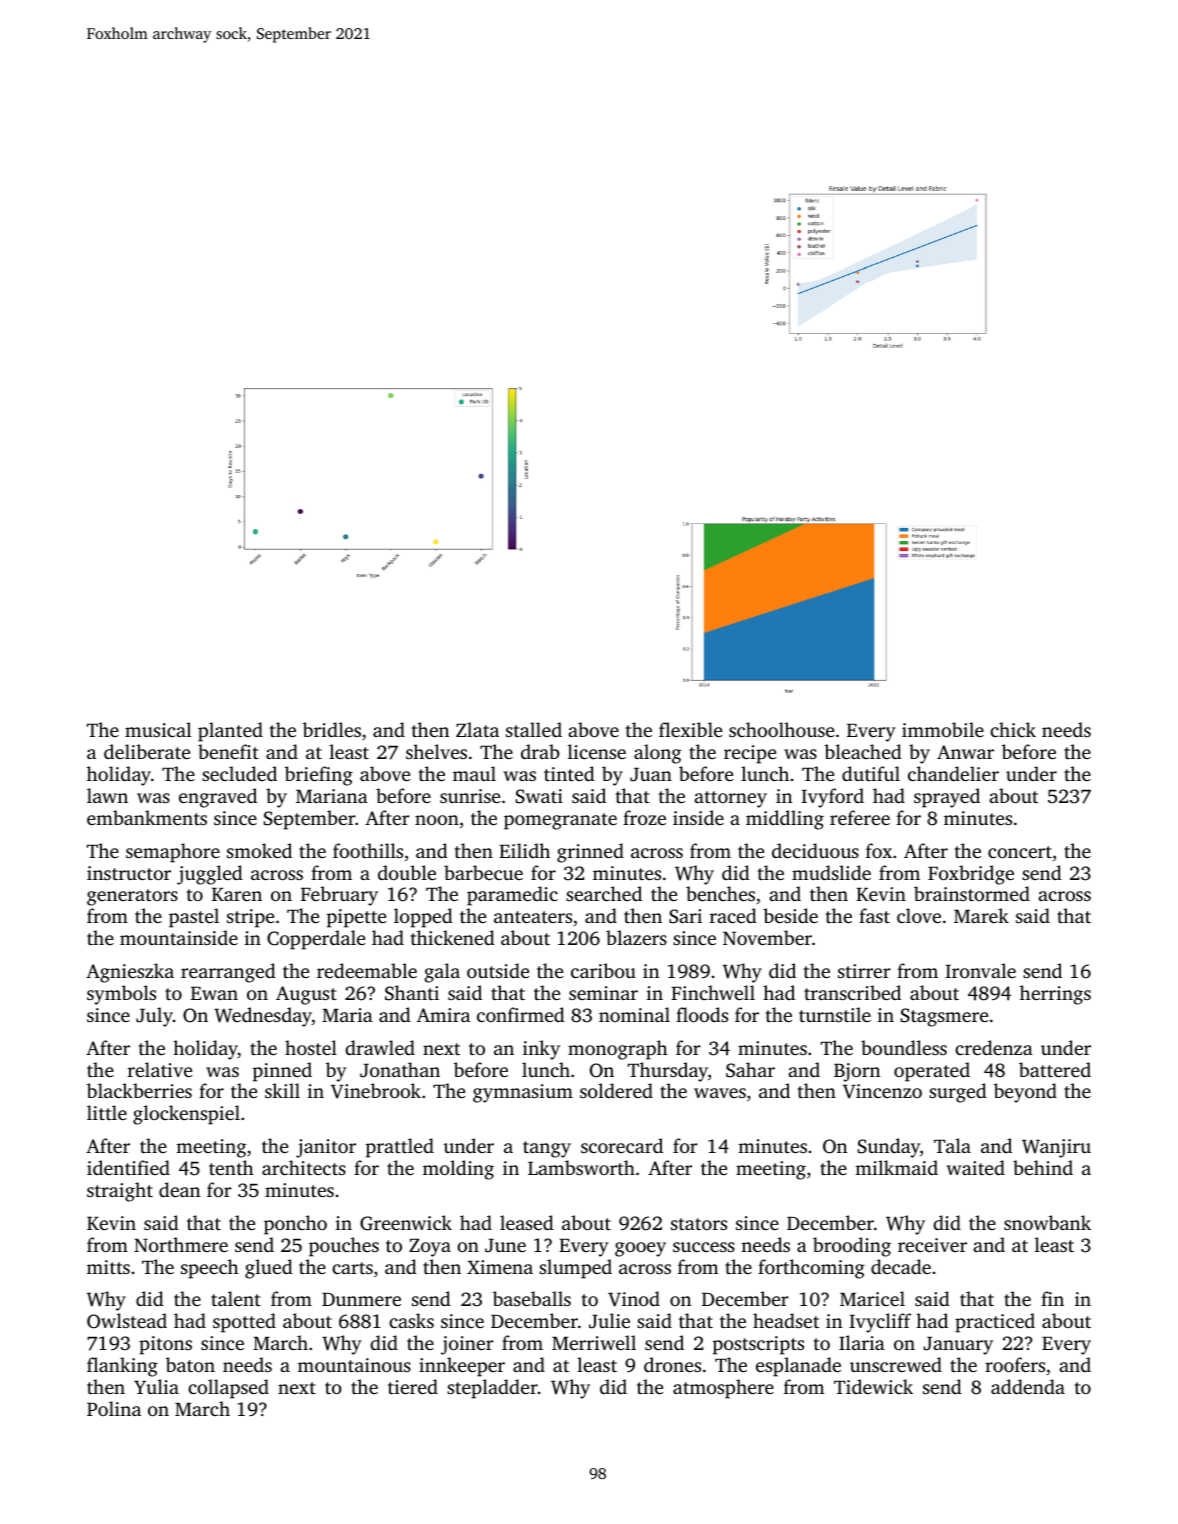 This page has width=1178, height=1524. I want to click on immobile, so click(943, 729).
